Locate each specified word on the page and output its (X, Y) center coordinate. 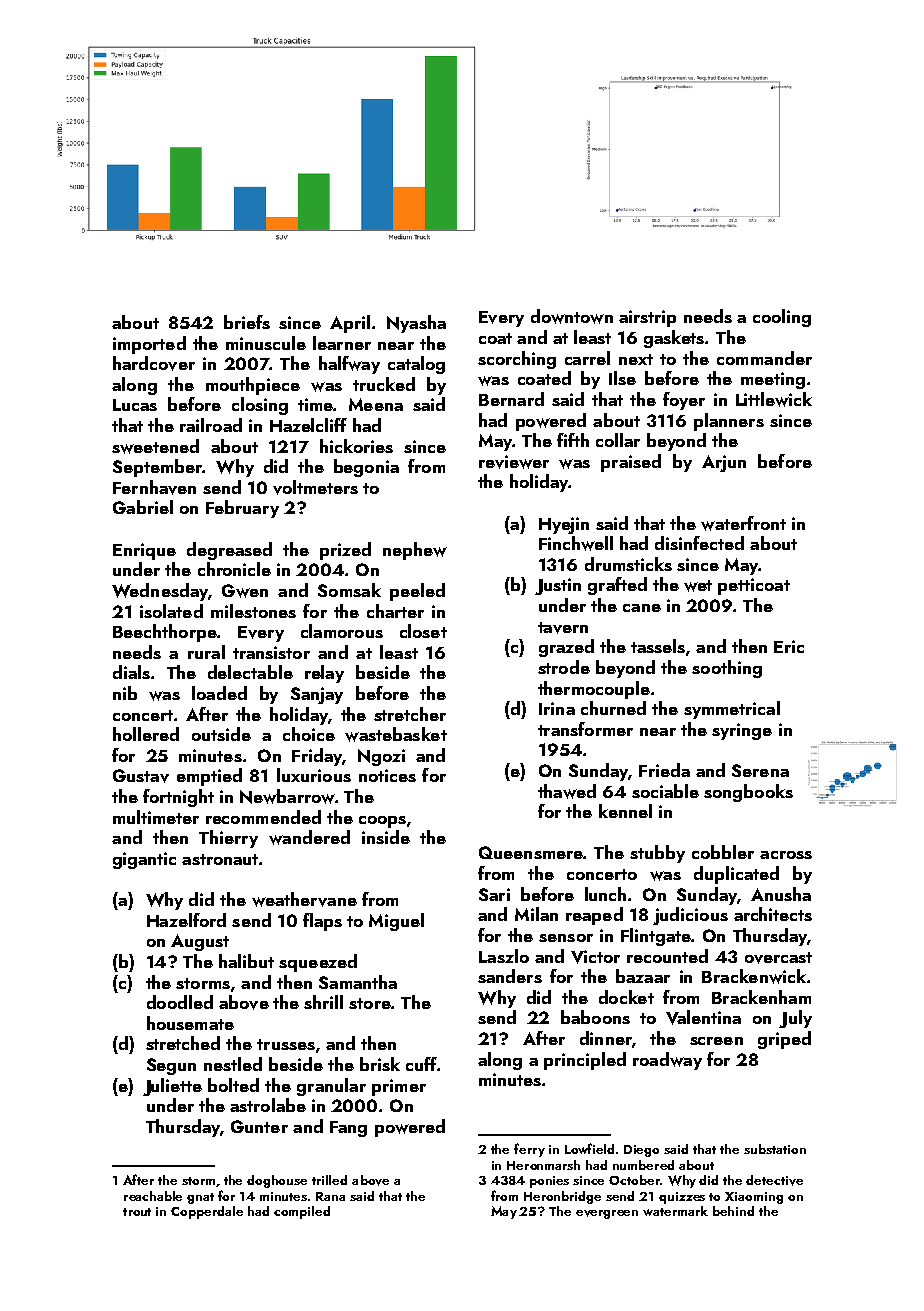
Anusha (781, 894)
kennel (625, 811)
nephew (415, 551)
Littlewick (774, 399)
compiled (302, 1212)
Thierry (228, 839)
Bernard (511, 399)
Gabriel (143, 507)
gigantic (144, 860)
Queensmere (531, 852)
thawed (567, 791)
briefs (247, 322)
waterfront (743, 523)
